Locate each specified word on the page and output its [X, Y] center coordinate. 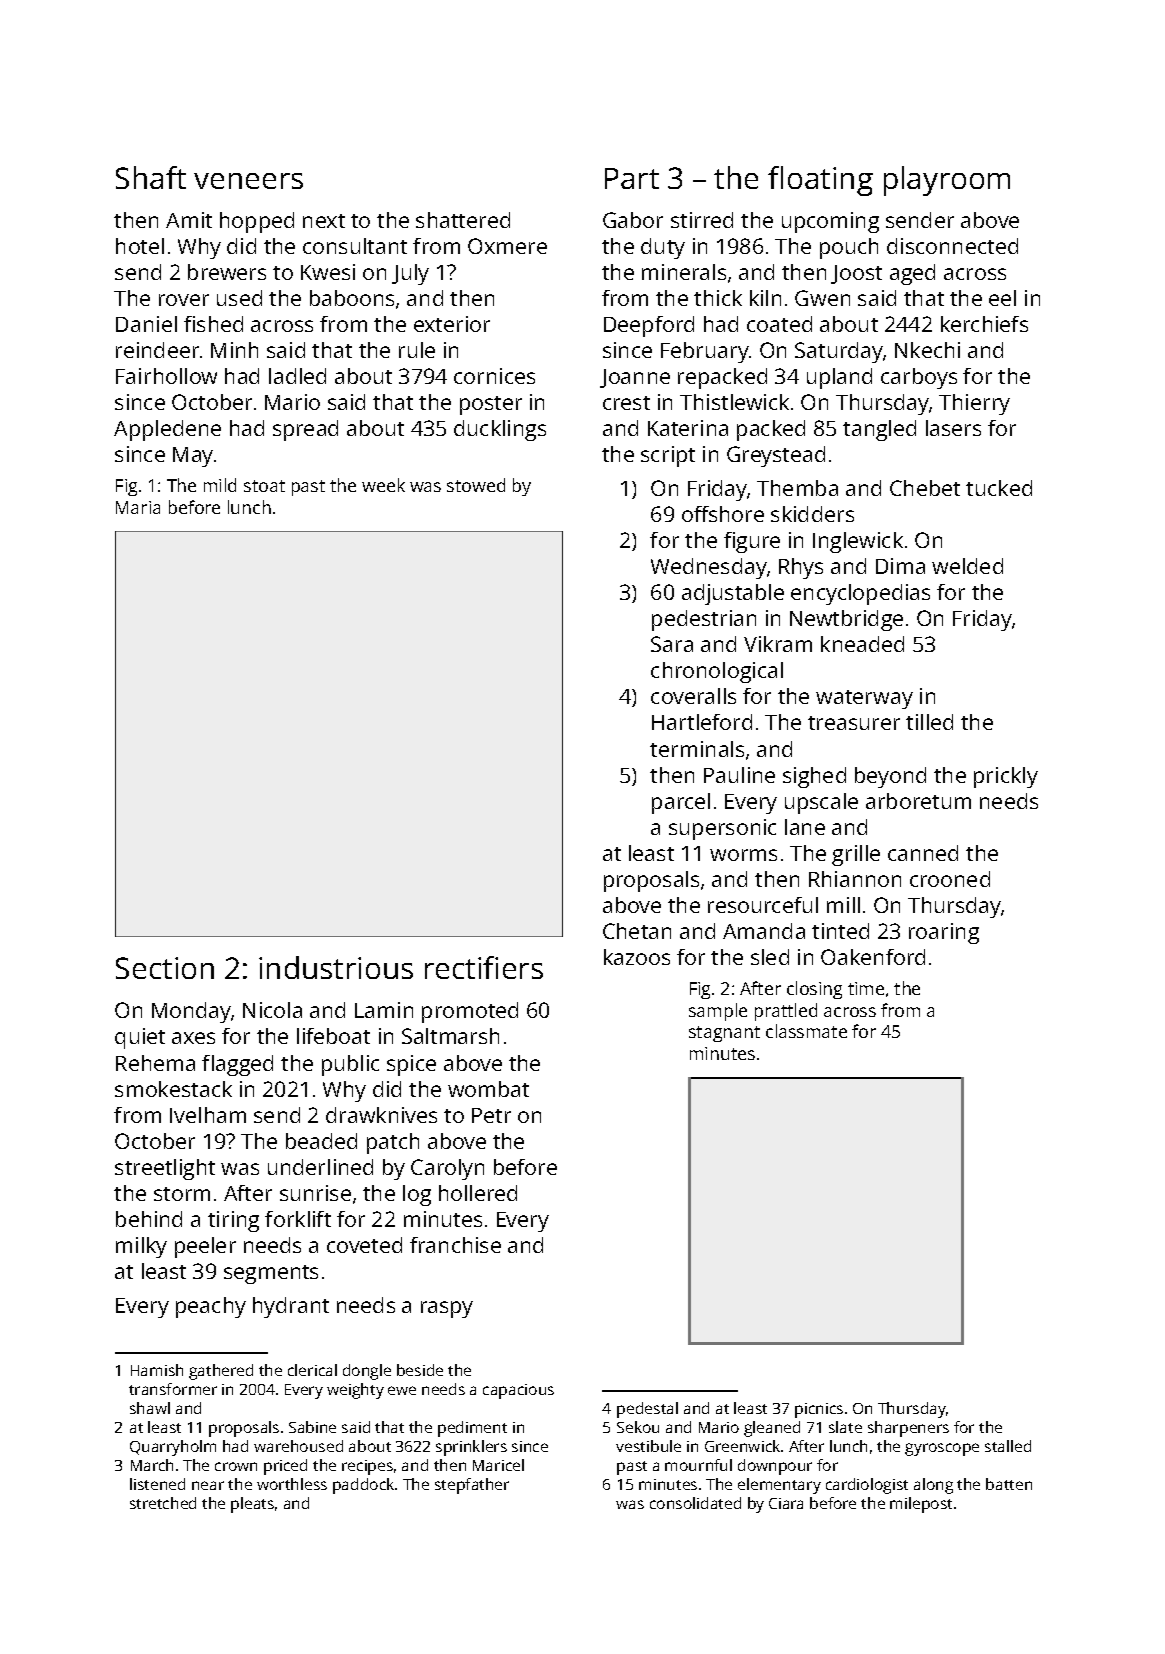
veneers [248, 181]
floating [820, 181]
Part [632, 178]
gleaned [772, 1429]
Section [165, 968]
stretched [163, 1503]
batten [1009, 1484]
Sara [672, 644]
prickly [1006, 777]
